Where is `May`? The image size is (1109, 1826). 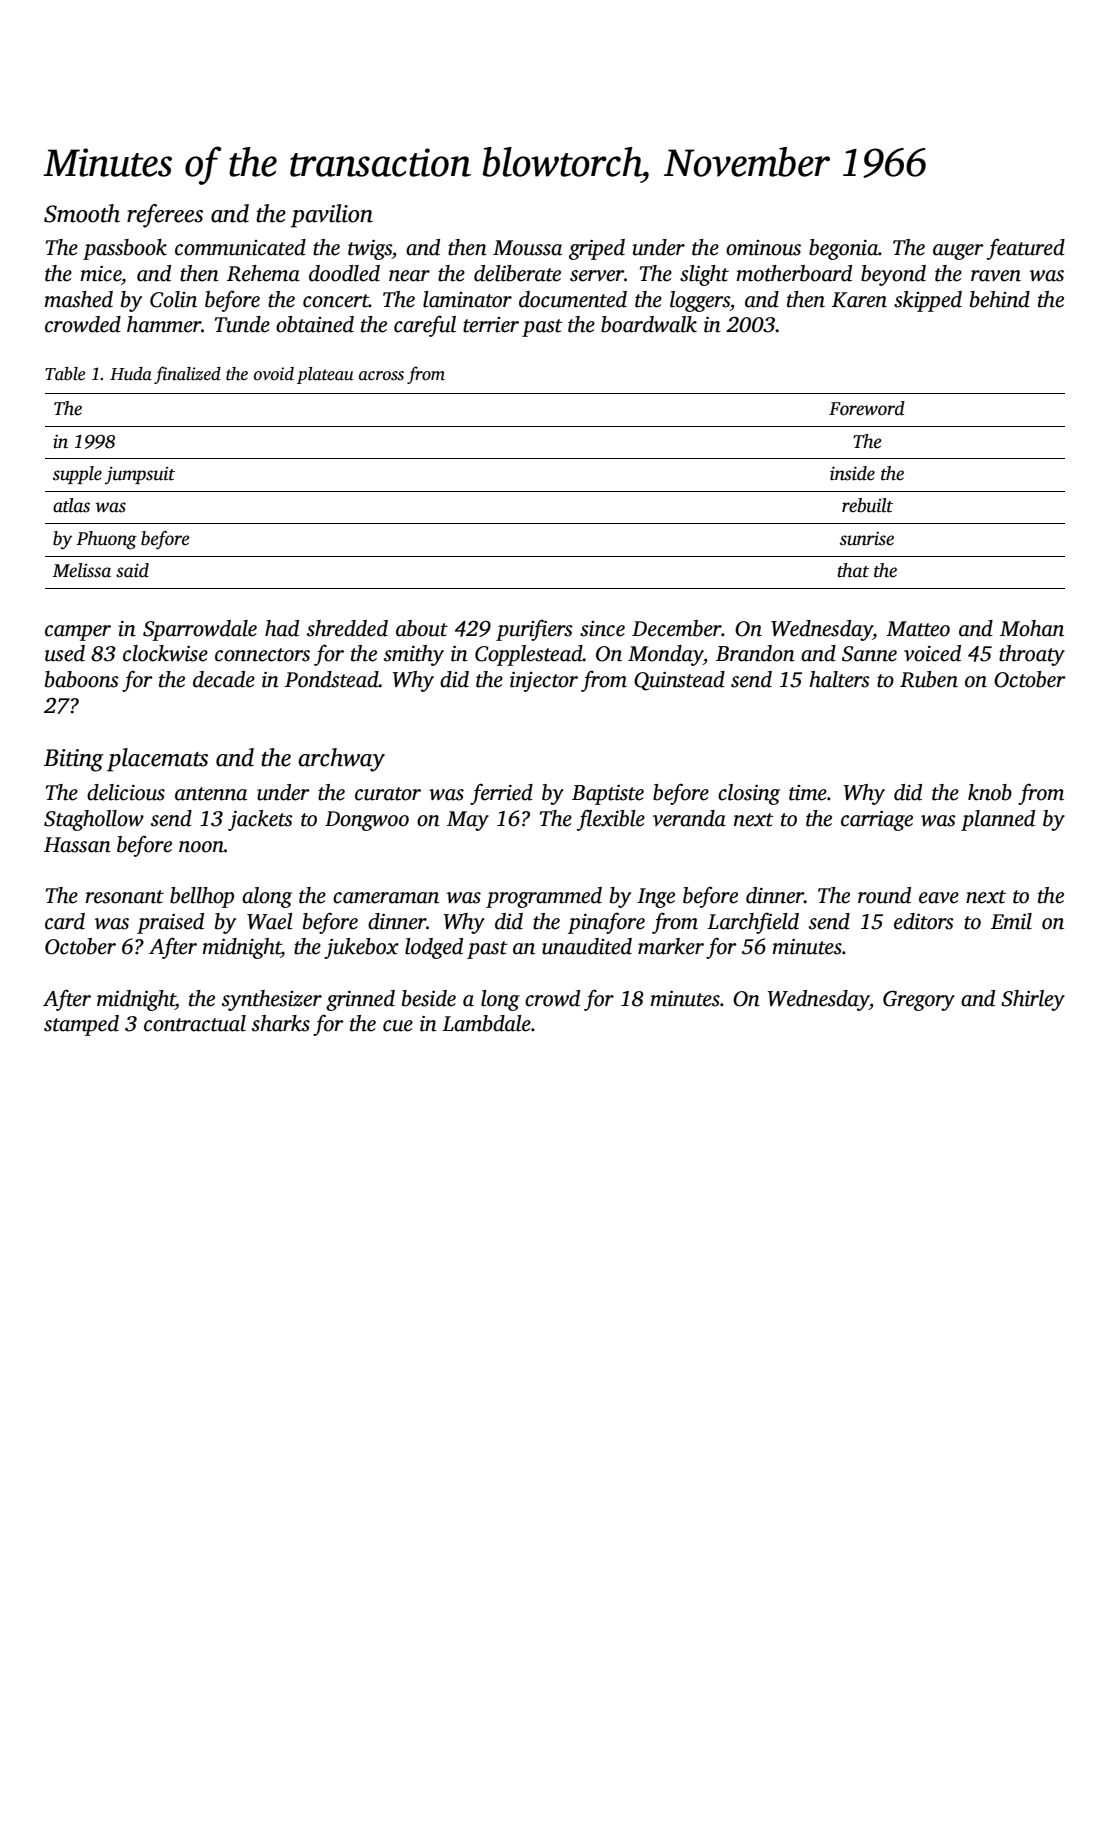
May is located at coordinates (468, 821).
